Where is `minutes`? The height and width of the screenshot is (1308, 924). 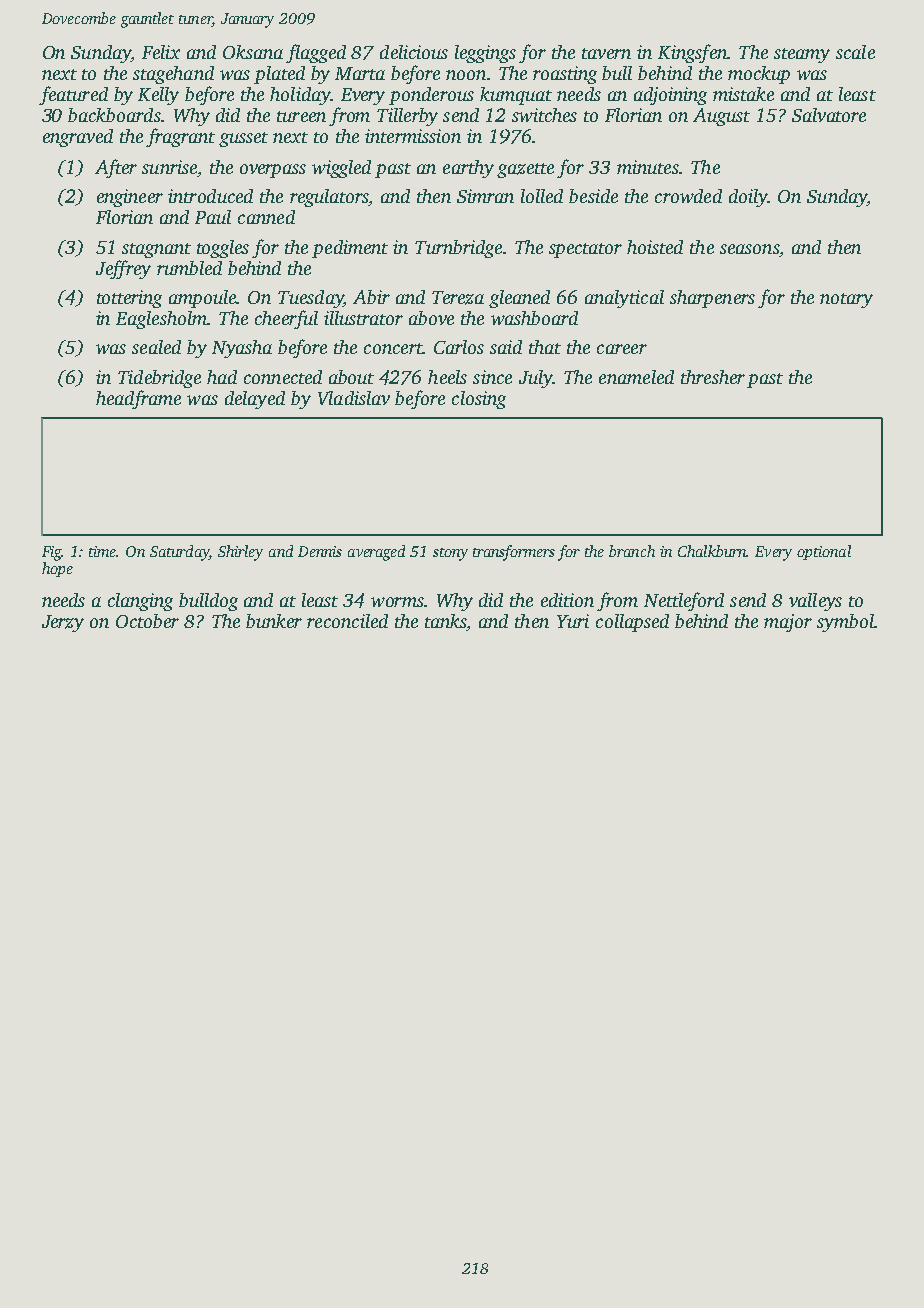
minutes is located at coordinates (648, 167).
